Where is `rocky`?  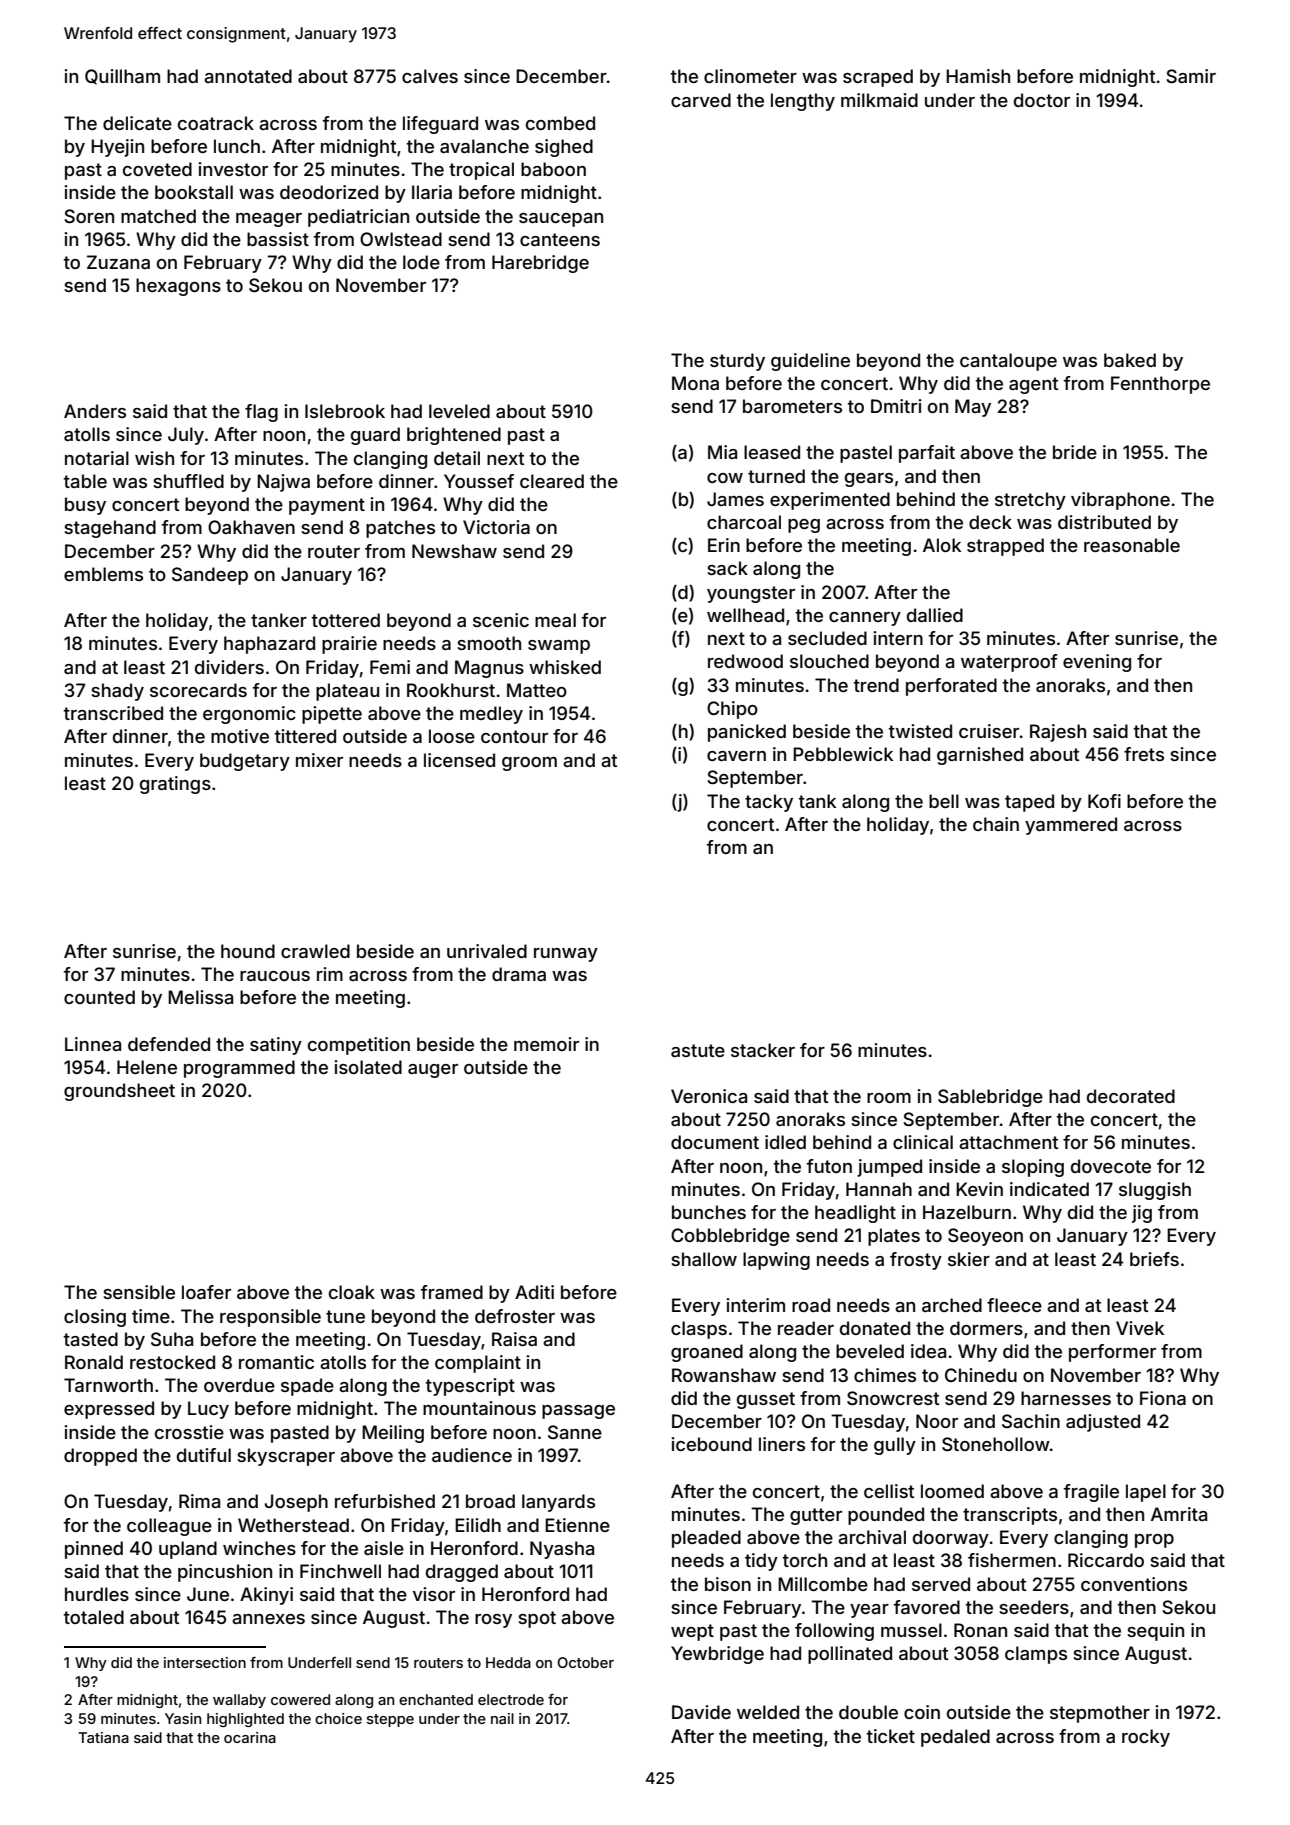
rocky is located at coordinates (1146, 1738).
